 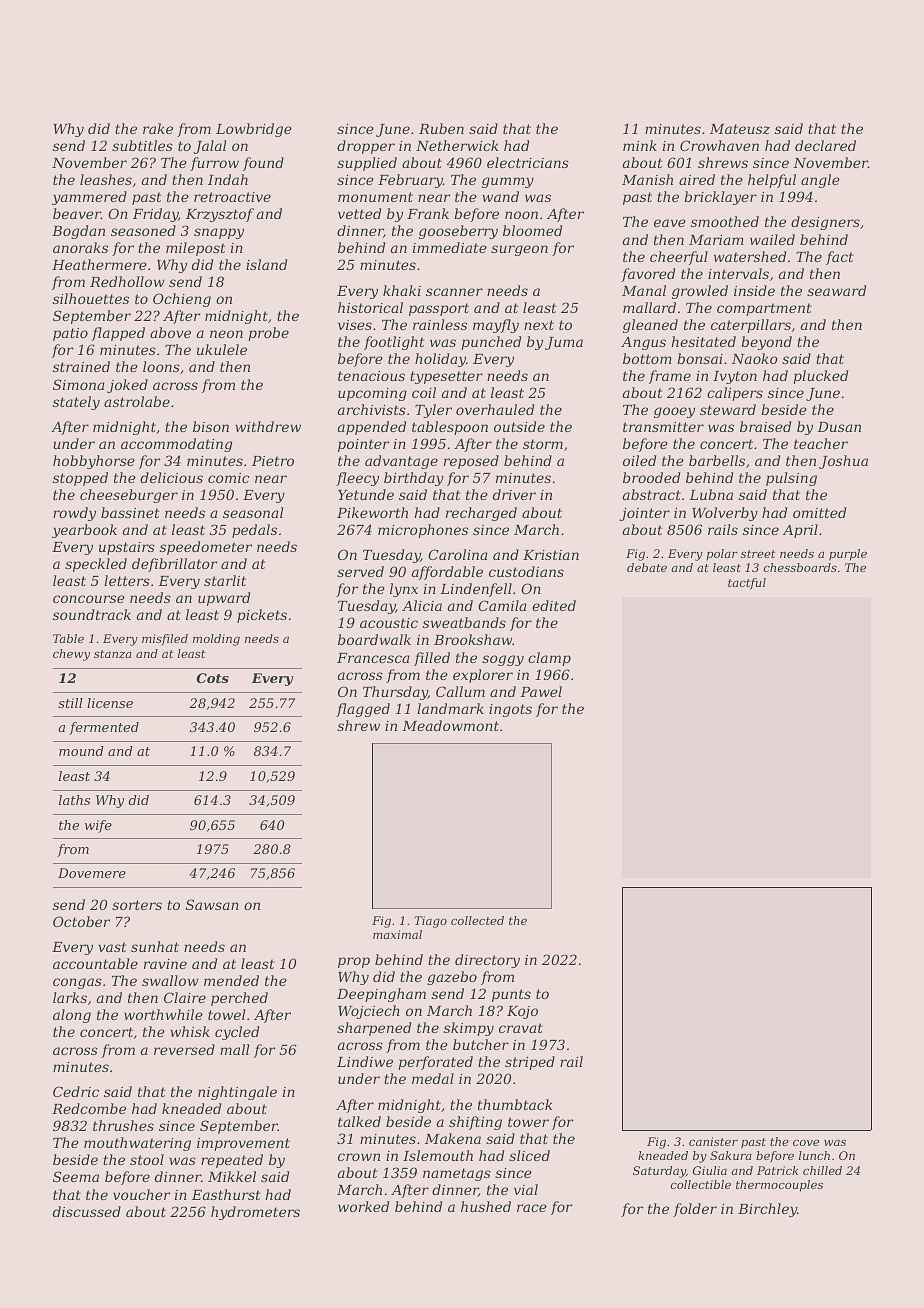 What do you see at coordinates (551, 555) in the document?
I see `Kristian` at bounding box center [551, 555].
